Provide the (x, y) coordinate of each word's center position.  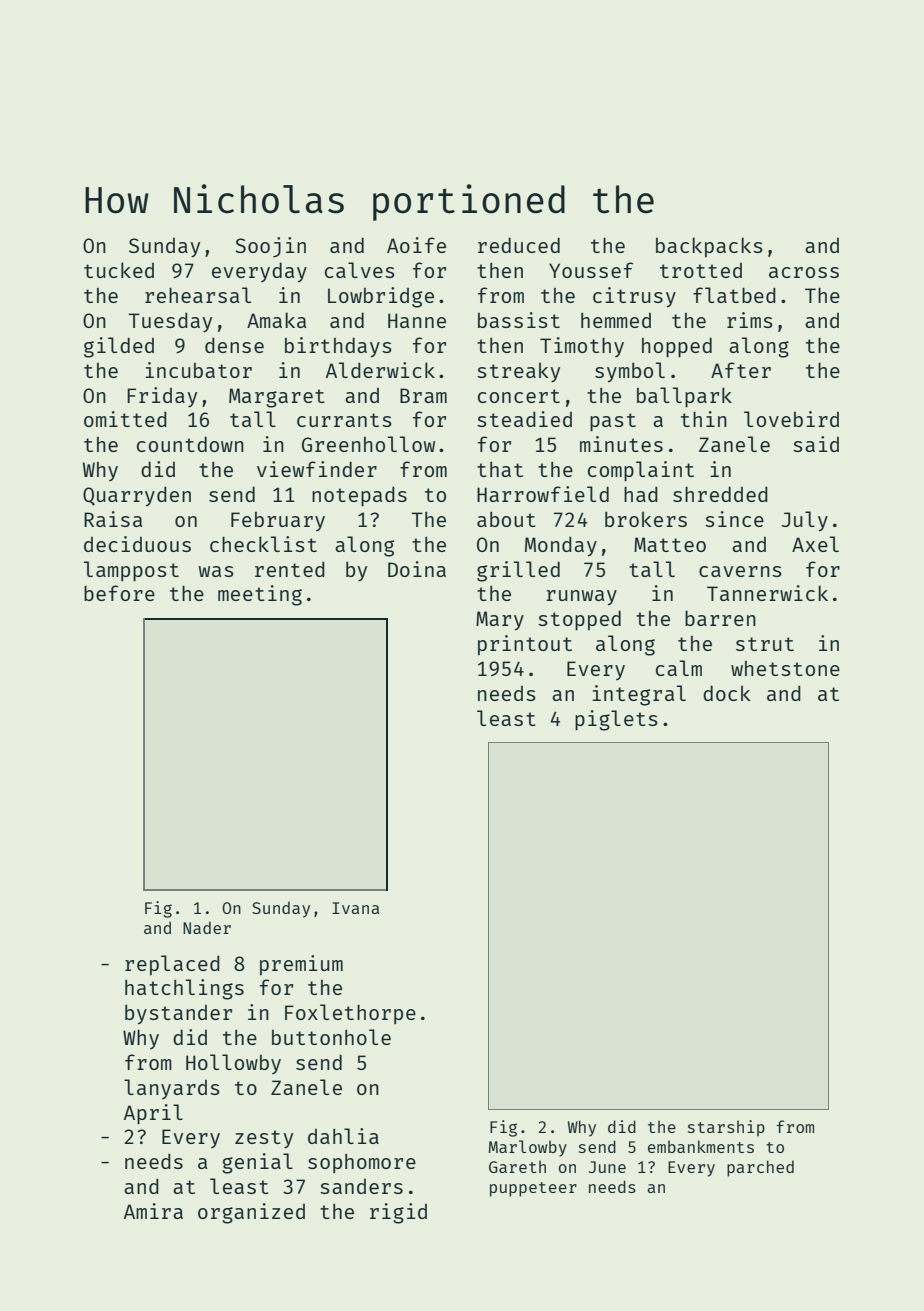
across (804, 272)
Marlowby (528, 1148)
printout (525, 645)
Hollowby (233, 1064)
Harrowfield (543, 494)
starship (726, 1128)
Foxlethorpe (350, 1014)
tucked (119, 270)
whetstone (785, 668)
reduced (519, 245)
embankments (701, 1146)
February (278, 521)
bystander (178, 1014)
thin (704, 419)
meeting (260, 595)
